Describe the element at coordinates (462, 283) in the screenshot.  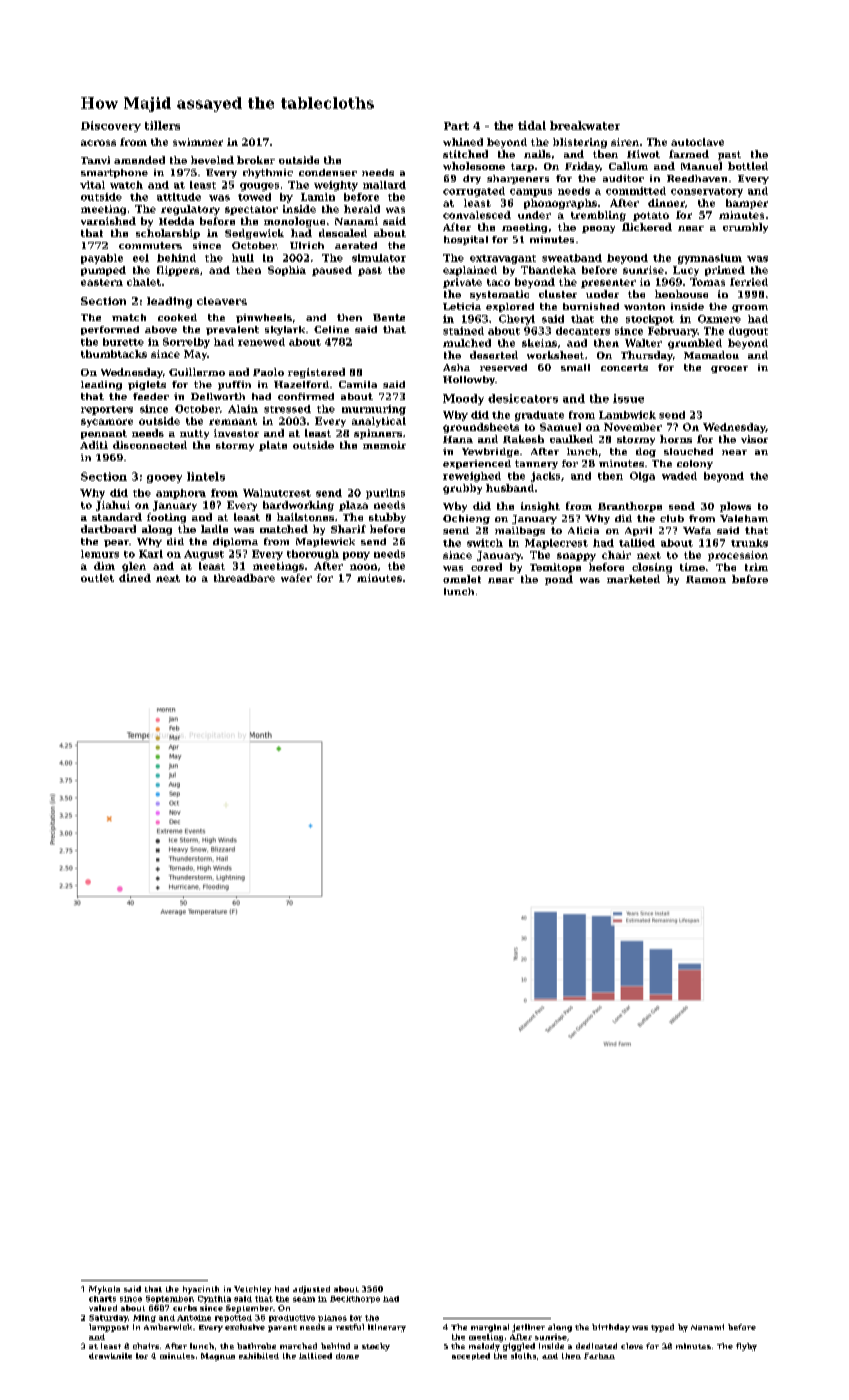
I see `private` at that location.
